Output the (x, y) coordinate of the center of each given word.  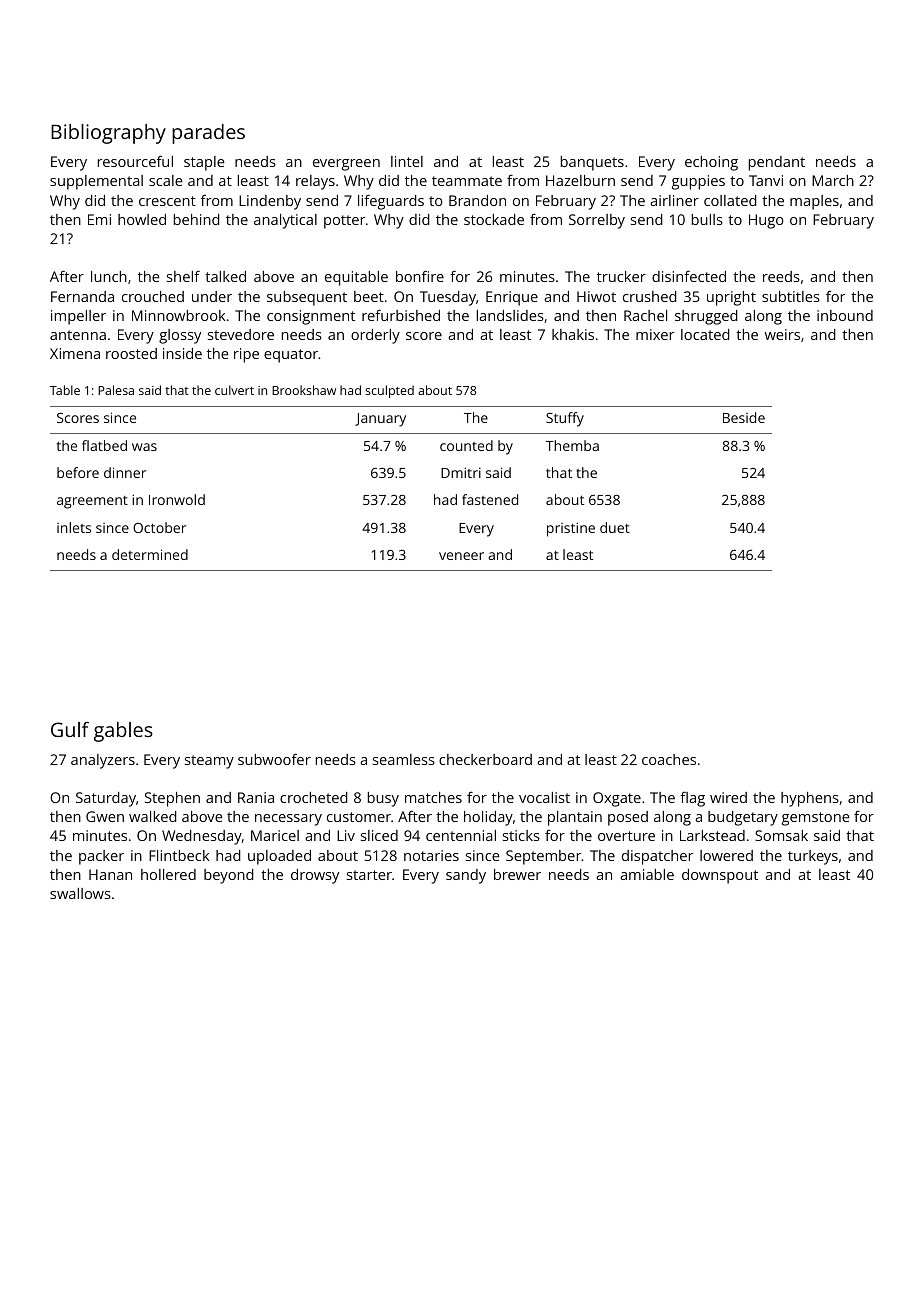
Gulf (70, 729)
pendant (777, 163)
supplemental (96, 182)
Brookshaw (304, 390)
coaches (669, 759)
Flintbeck (179, 855)
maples (814, 202)
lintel (407, 161)
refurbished (401, 315)
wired (728, 797)
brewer (517, 874)
